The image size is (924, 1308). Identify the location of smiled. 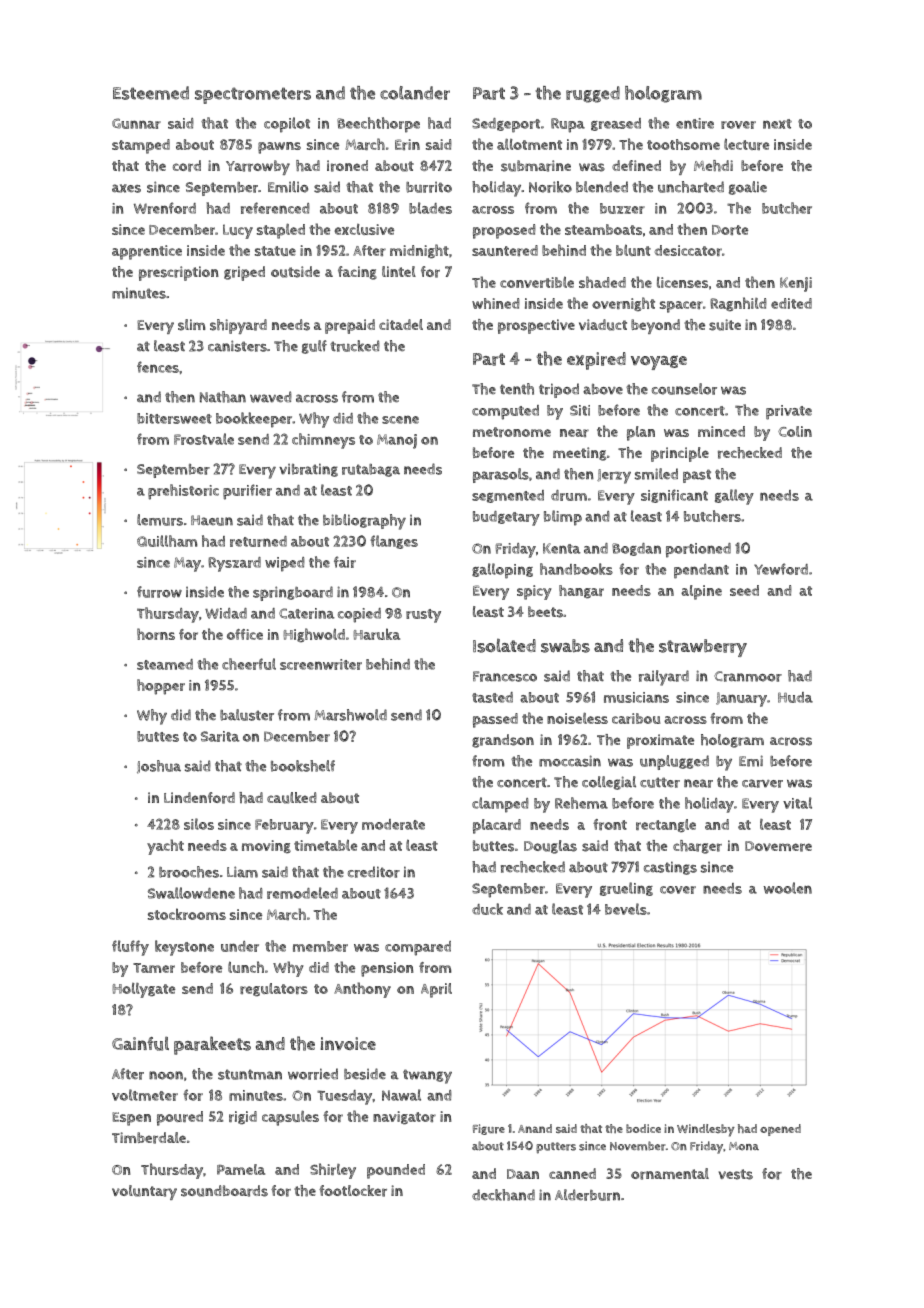
(656, 474).
